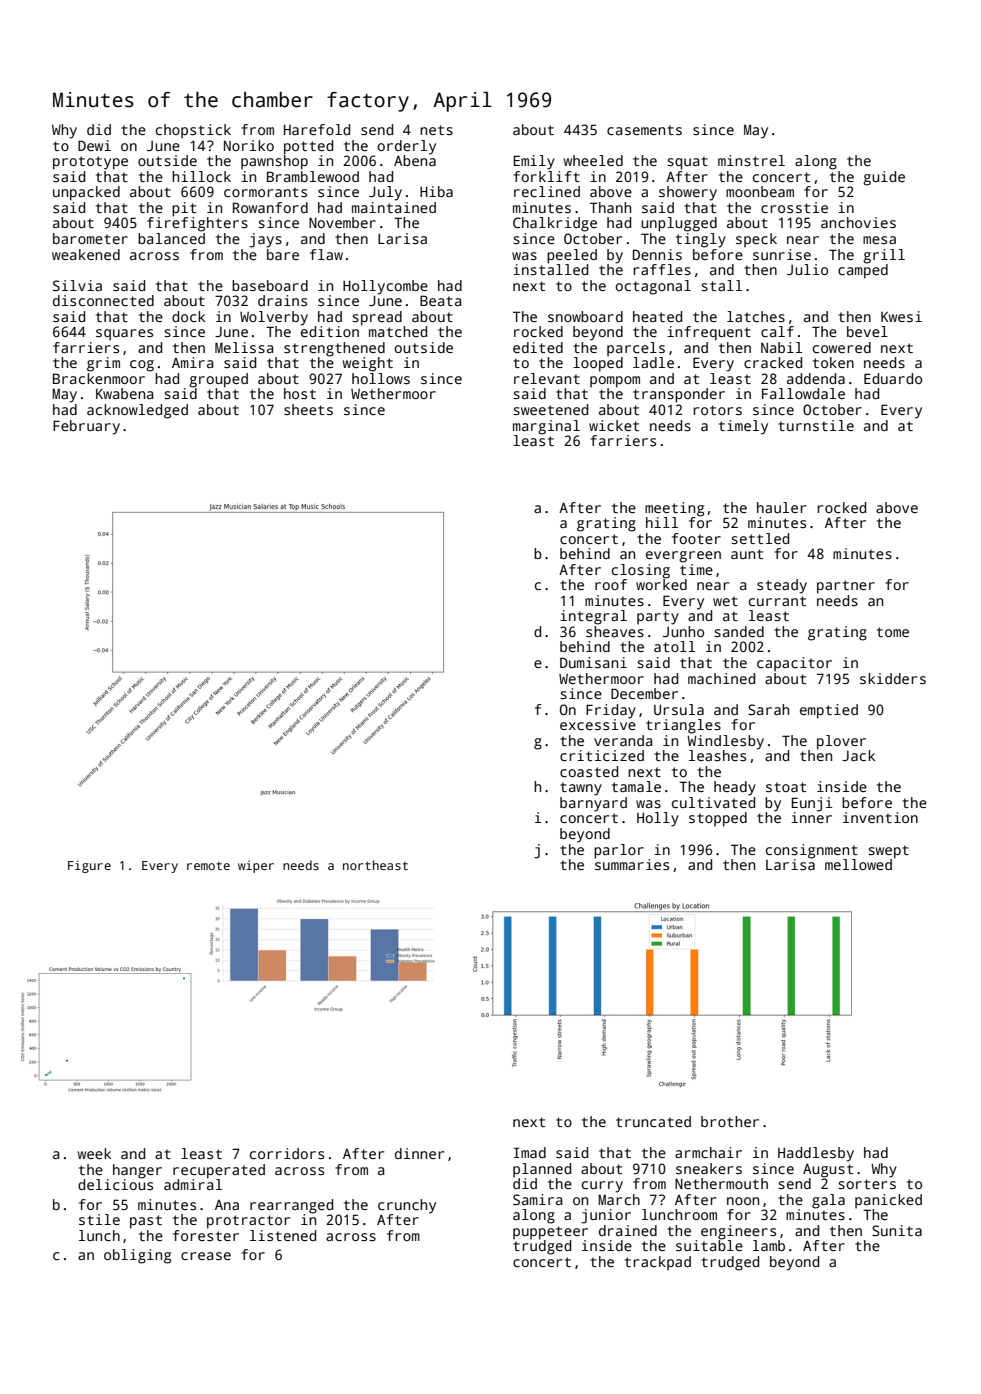 The width and height of the image is (981, 1394). Describe the element at coordinates (193, 131) in the image. I see `chopstick` at that location.
